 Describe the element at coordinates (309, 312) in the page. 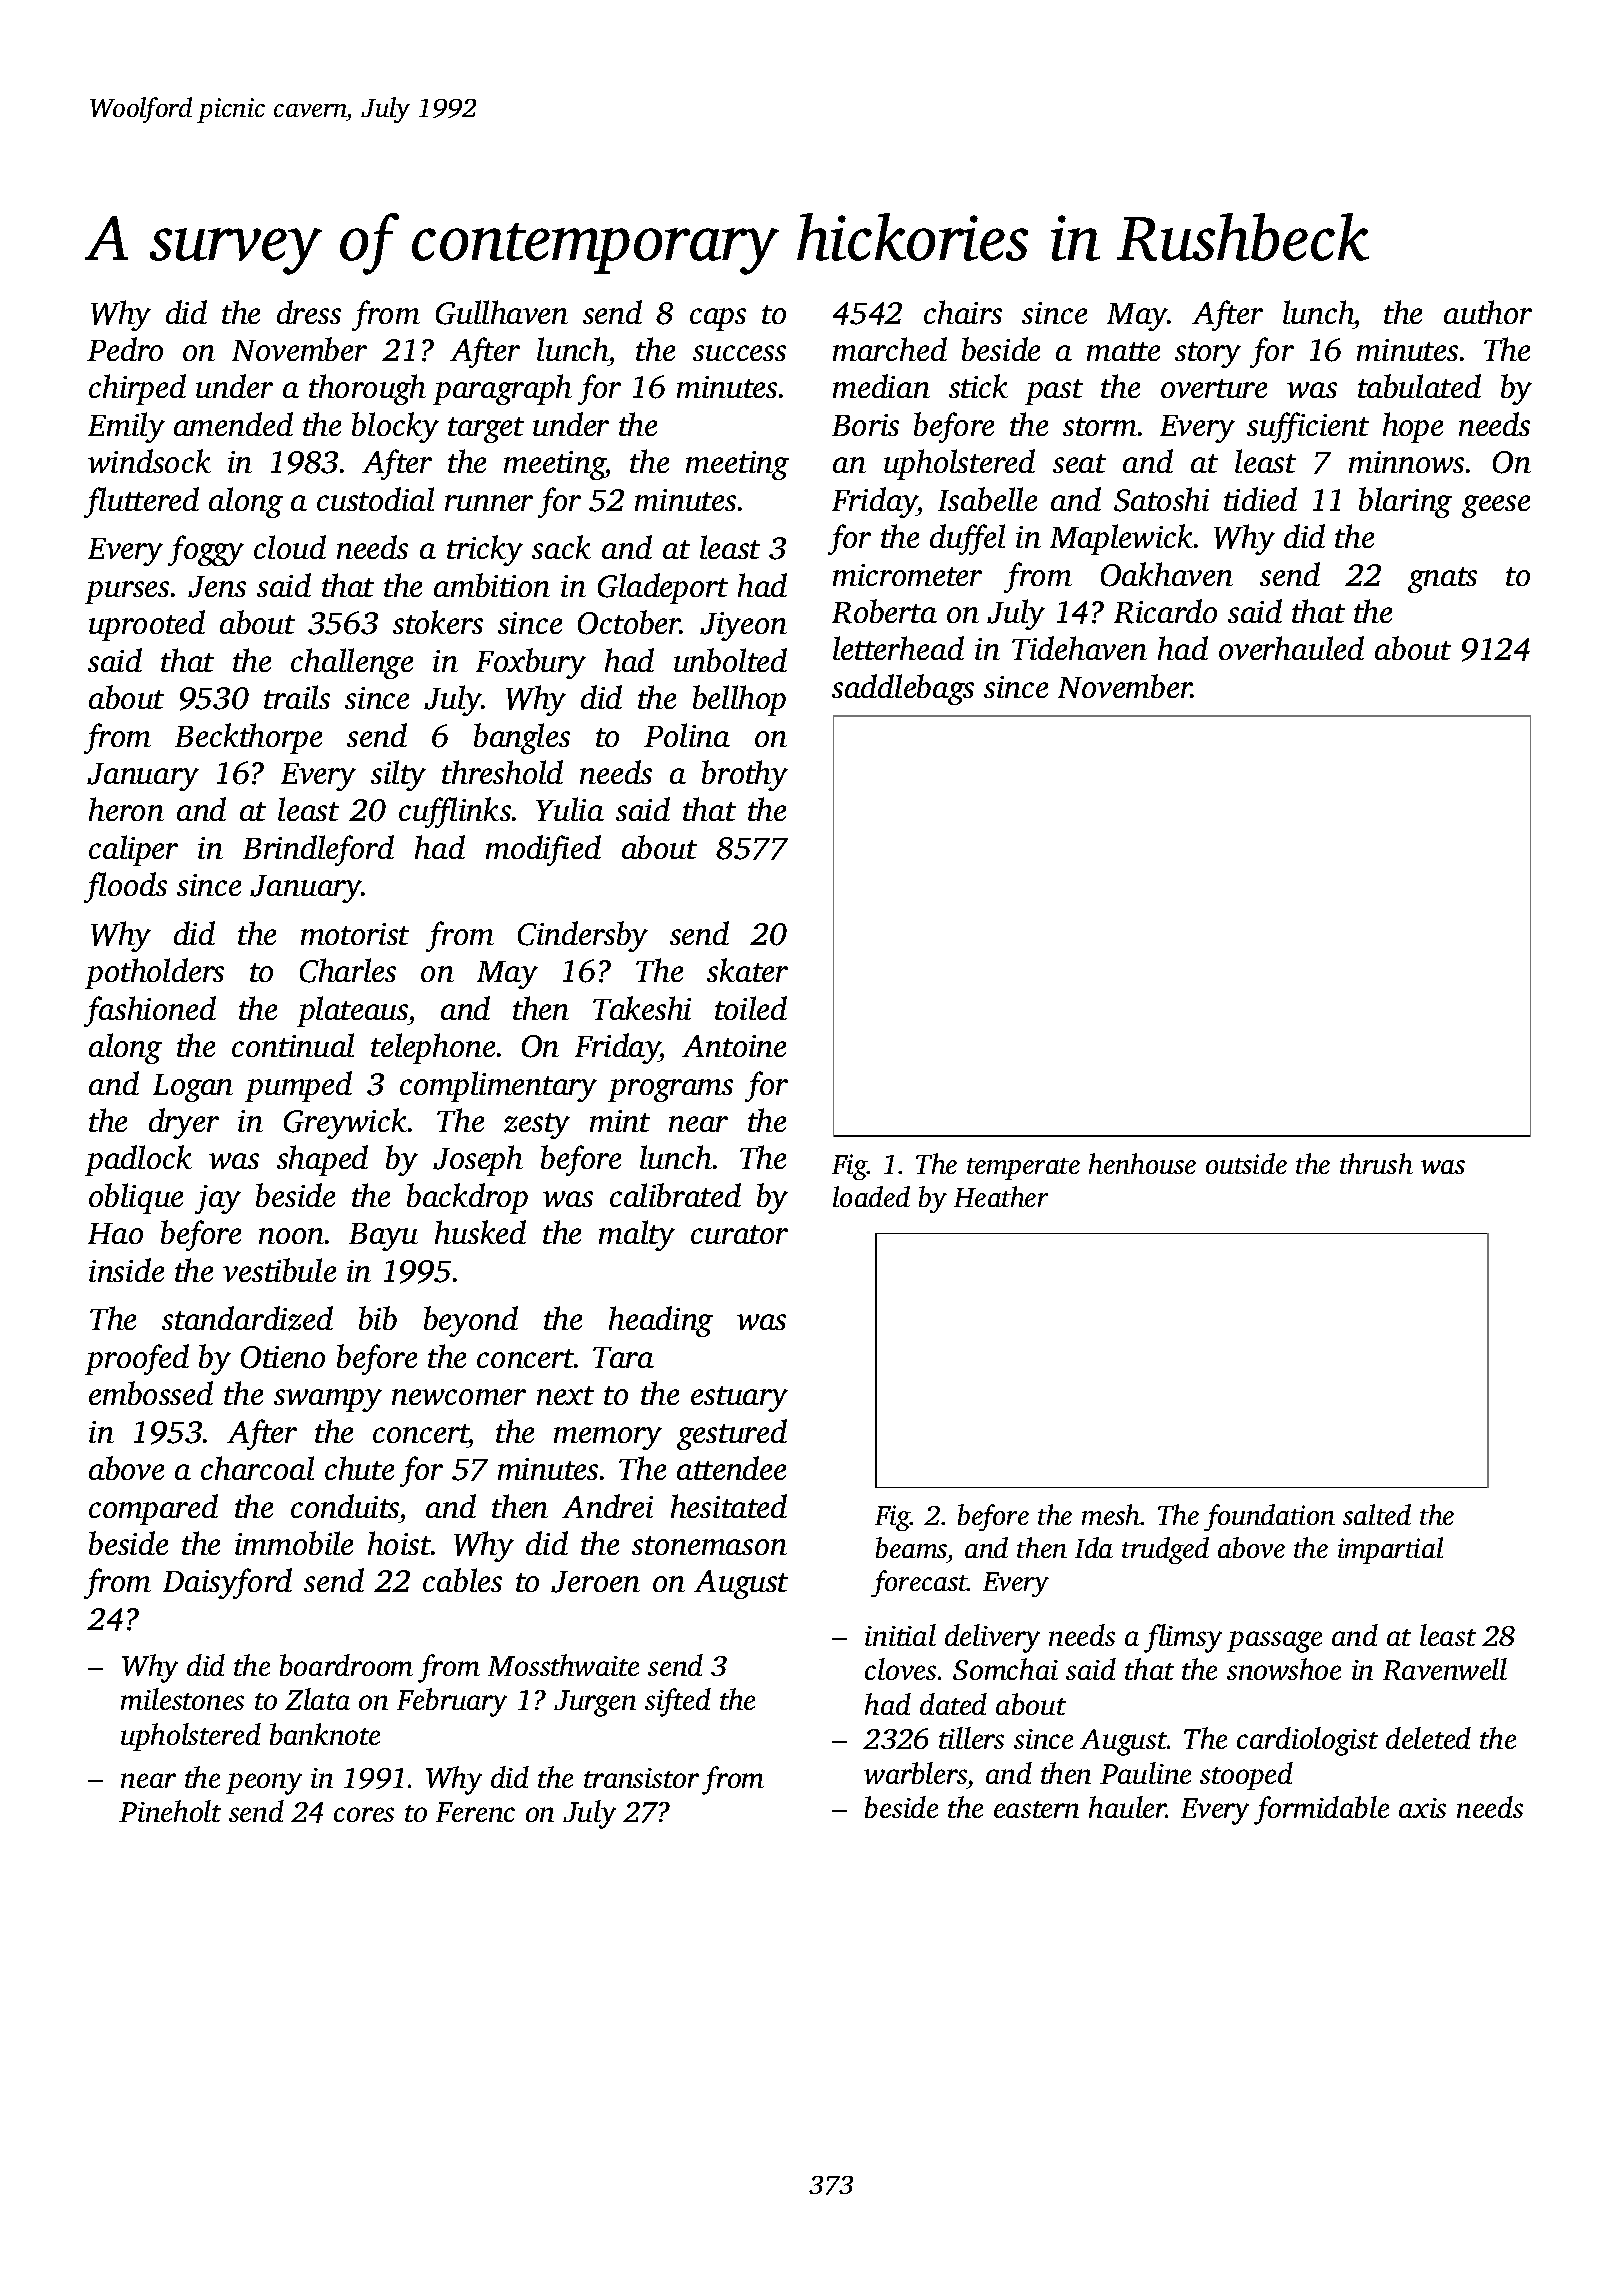

I see `dress` at that location.
